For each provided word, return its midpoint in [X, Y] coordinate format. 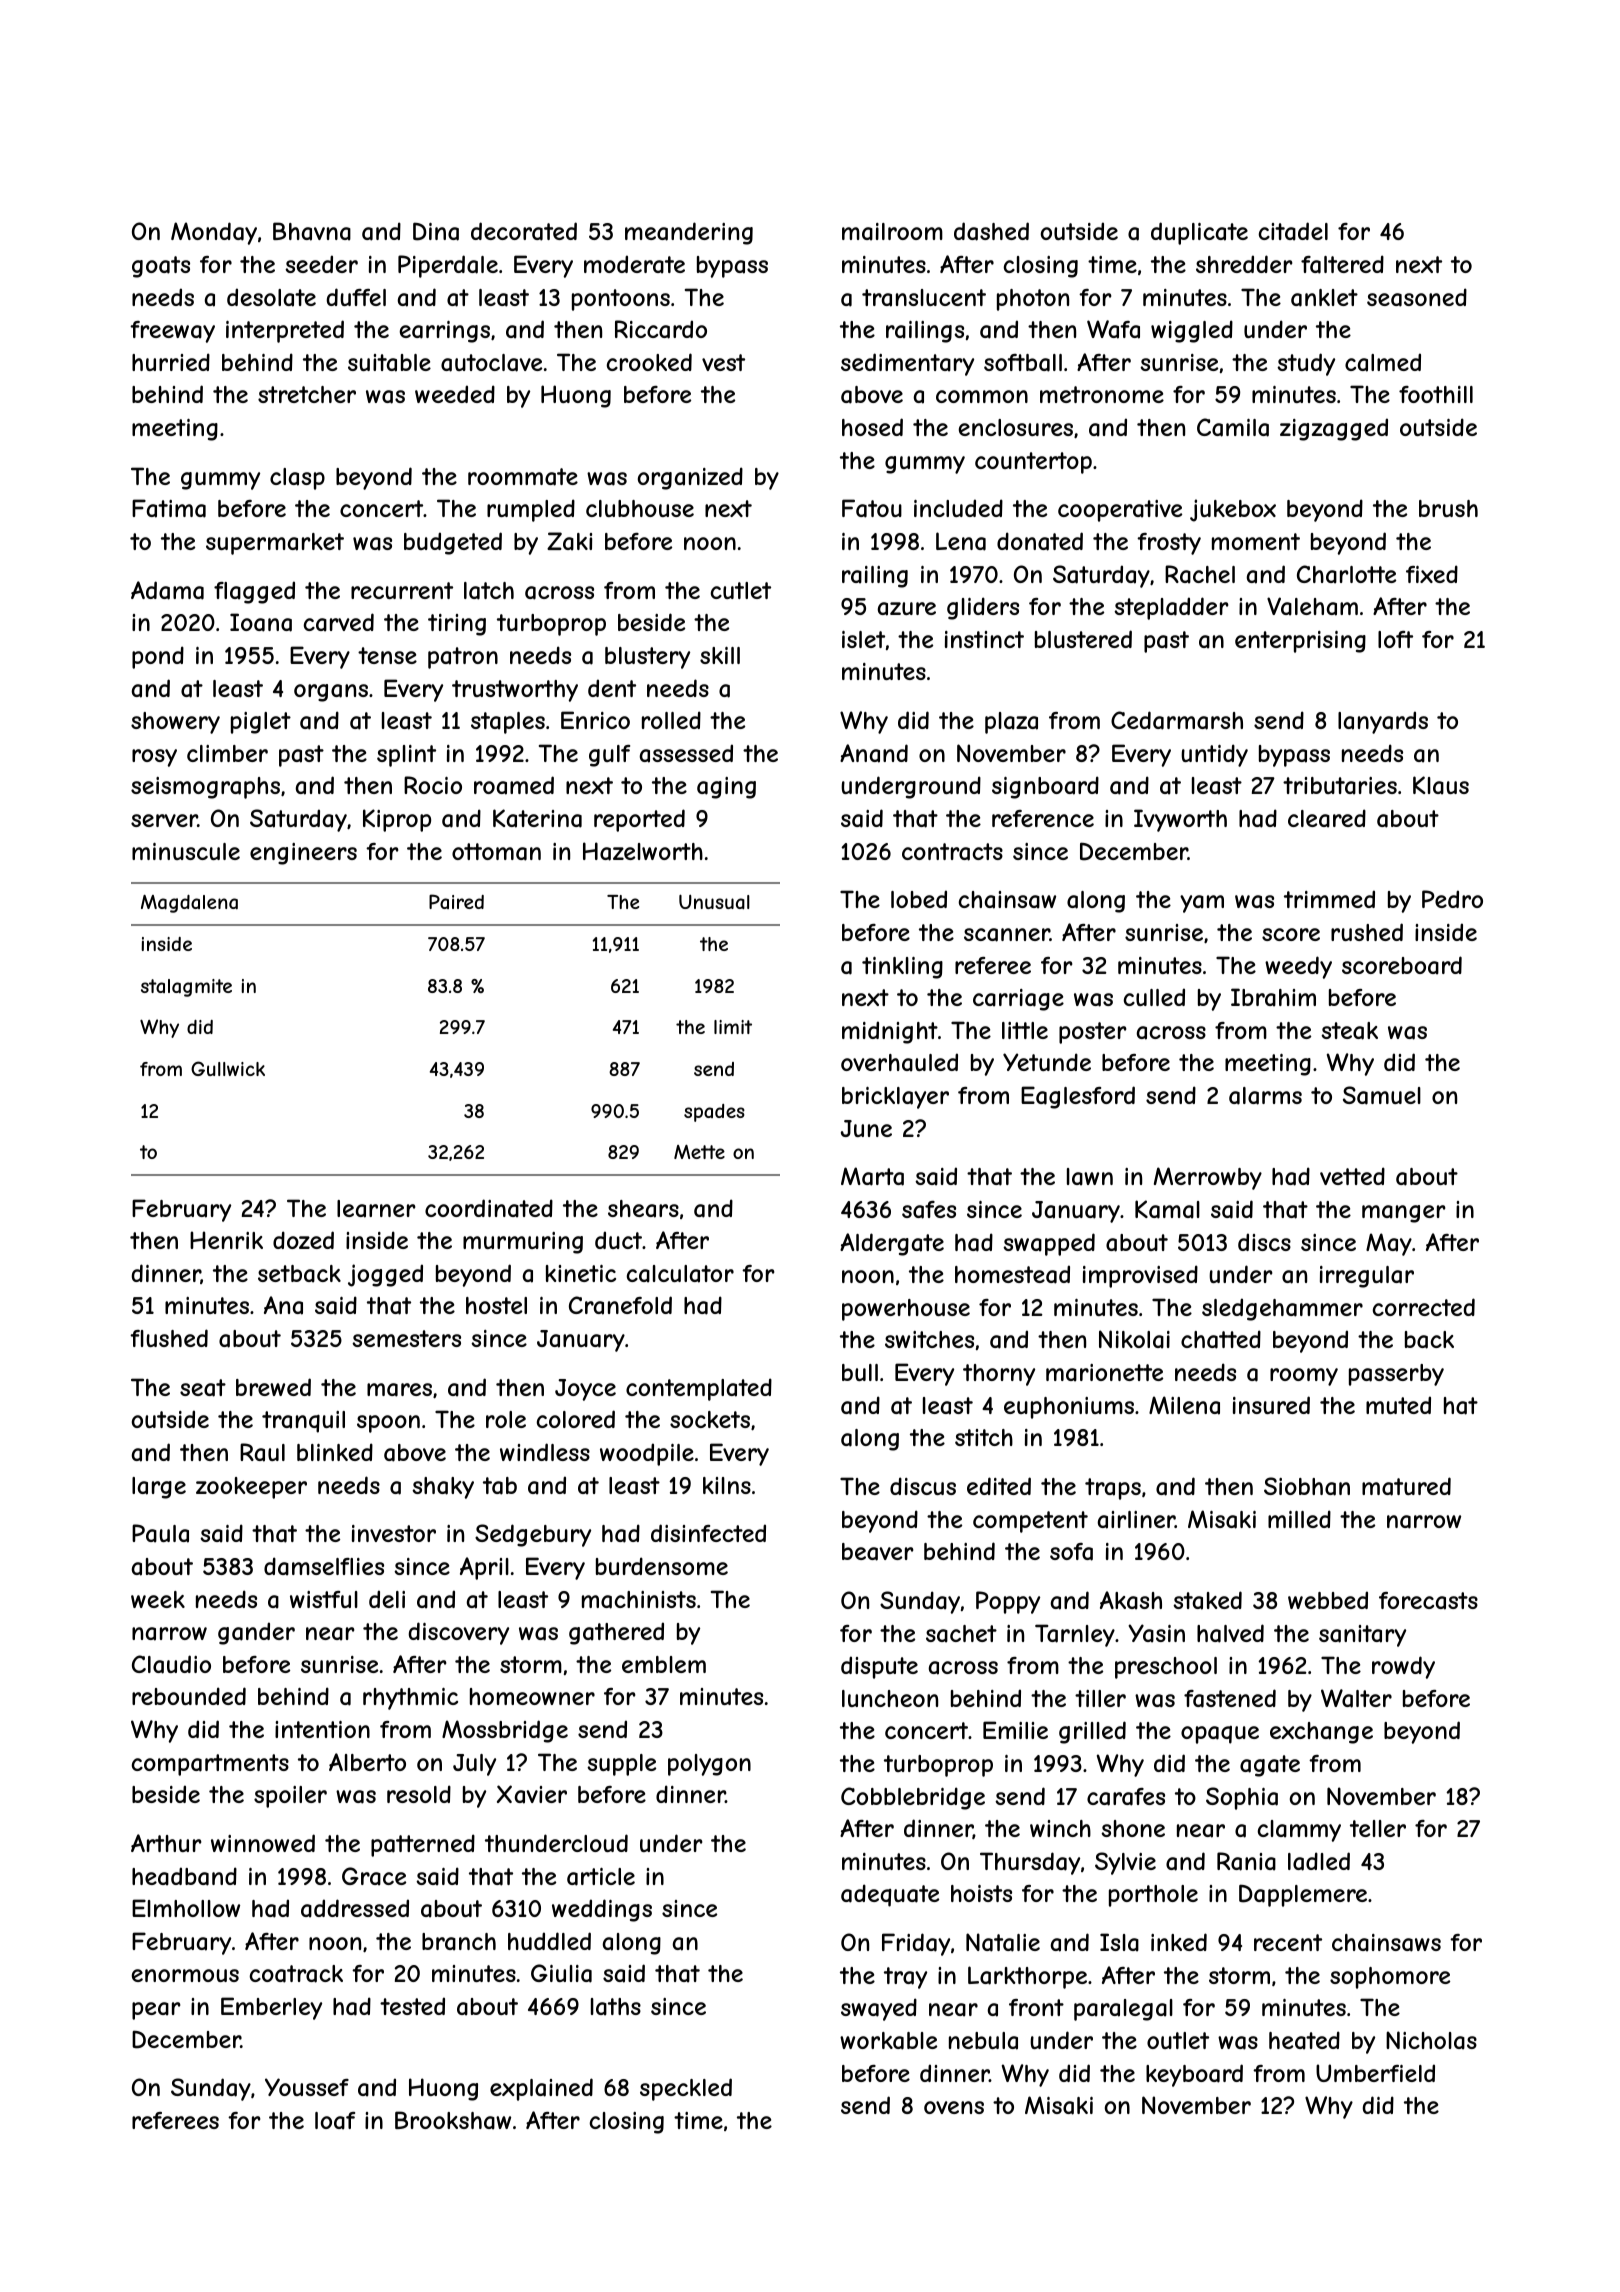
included [958, 508]
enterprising [1300, 642]
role [506, 1419]
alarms [1265, 1096]
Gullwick [228, 1068]
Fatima [169, 508]
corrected [1424, 1307]
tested [412, 2006]
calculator [680, 1274]
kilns [727, 1485]
